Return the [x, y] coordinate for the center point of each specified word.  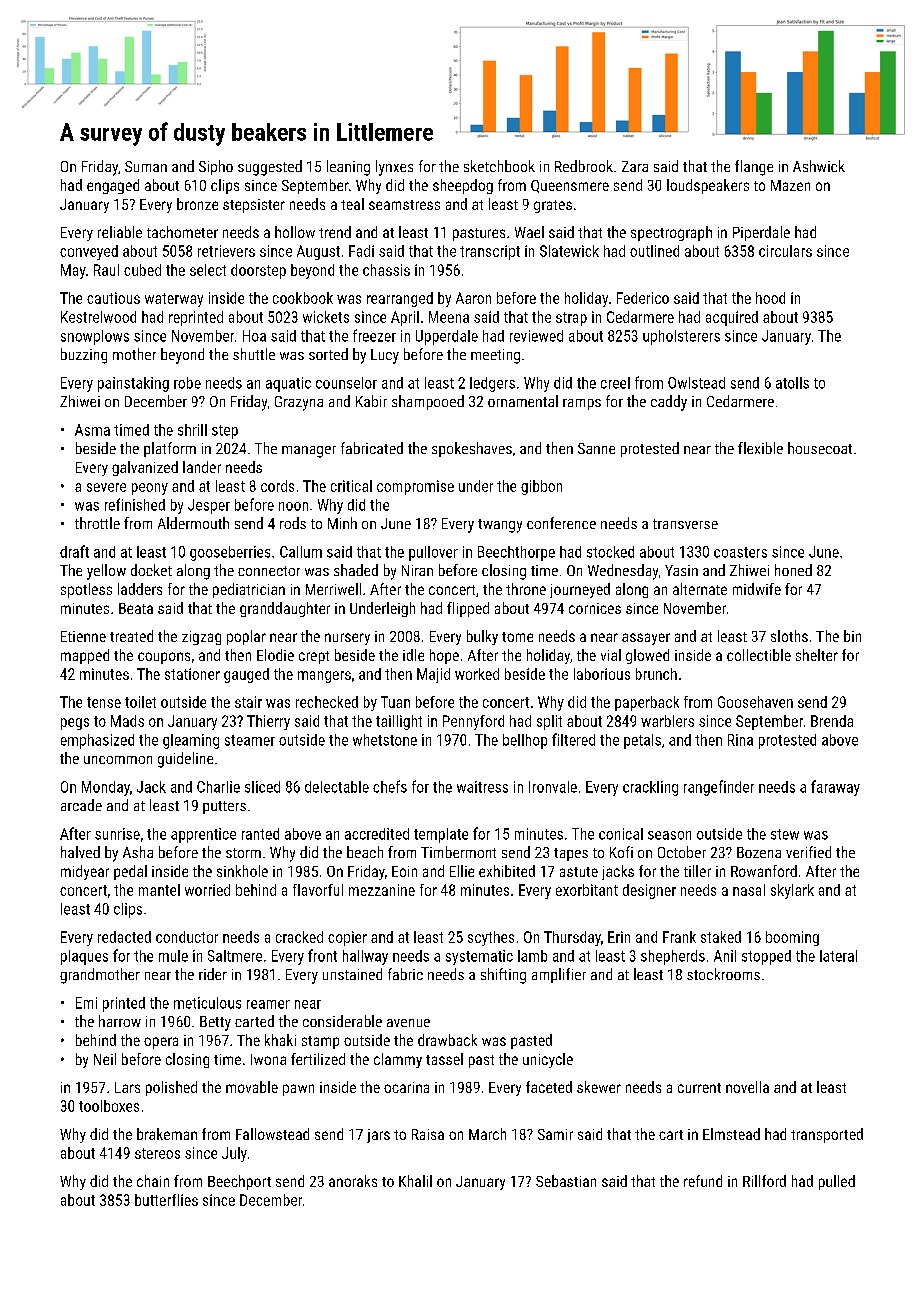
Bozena [759, 852]
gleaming [191, 741]
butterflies [166, 1200]
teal [352, 204]
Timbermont [458, 852]
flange [754, 168]
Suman [146, 166]
